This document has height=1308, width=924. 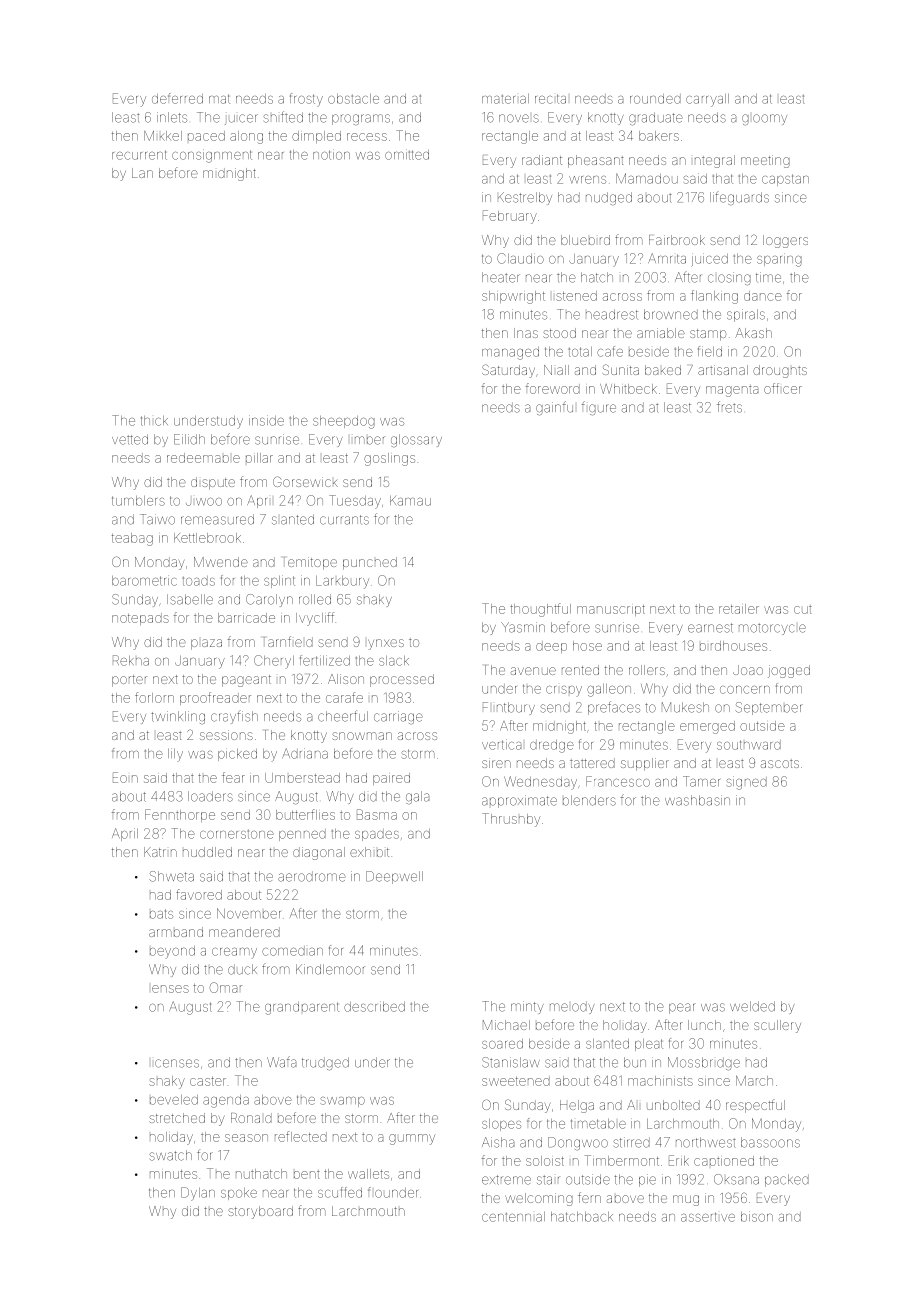 What do you see at coordinates (154, 421) in the document?
I see `thick` at bounding box center [154, 421].
